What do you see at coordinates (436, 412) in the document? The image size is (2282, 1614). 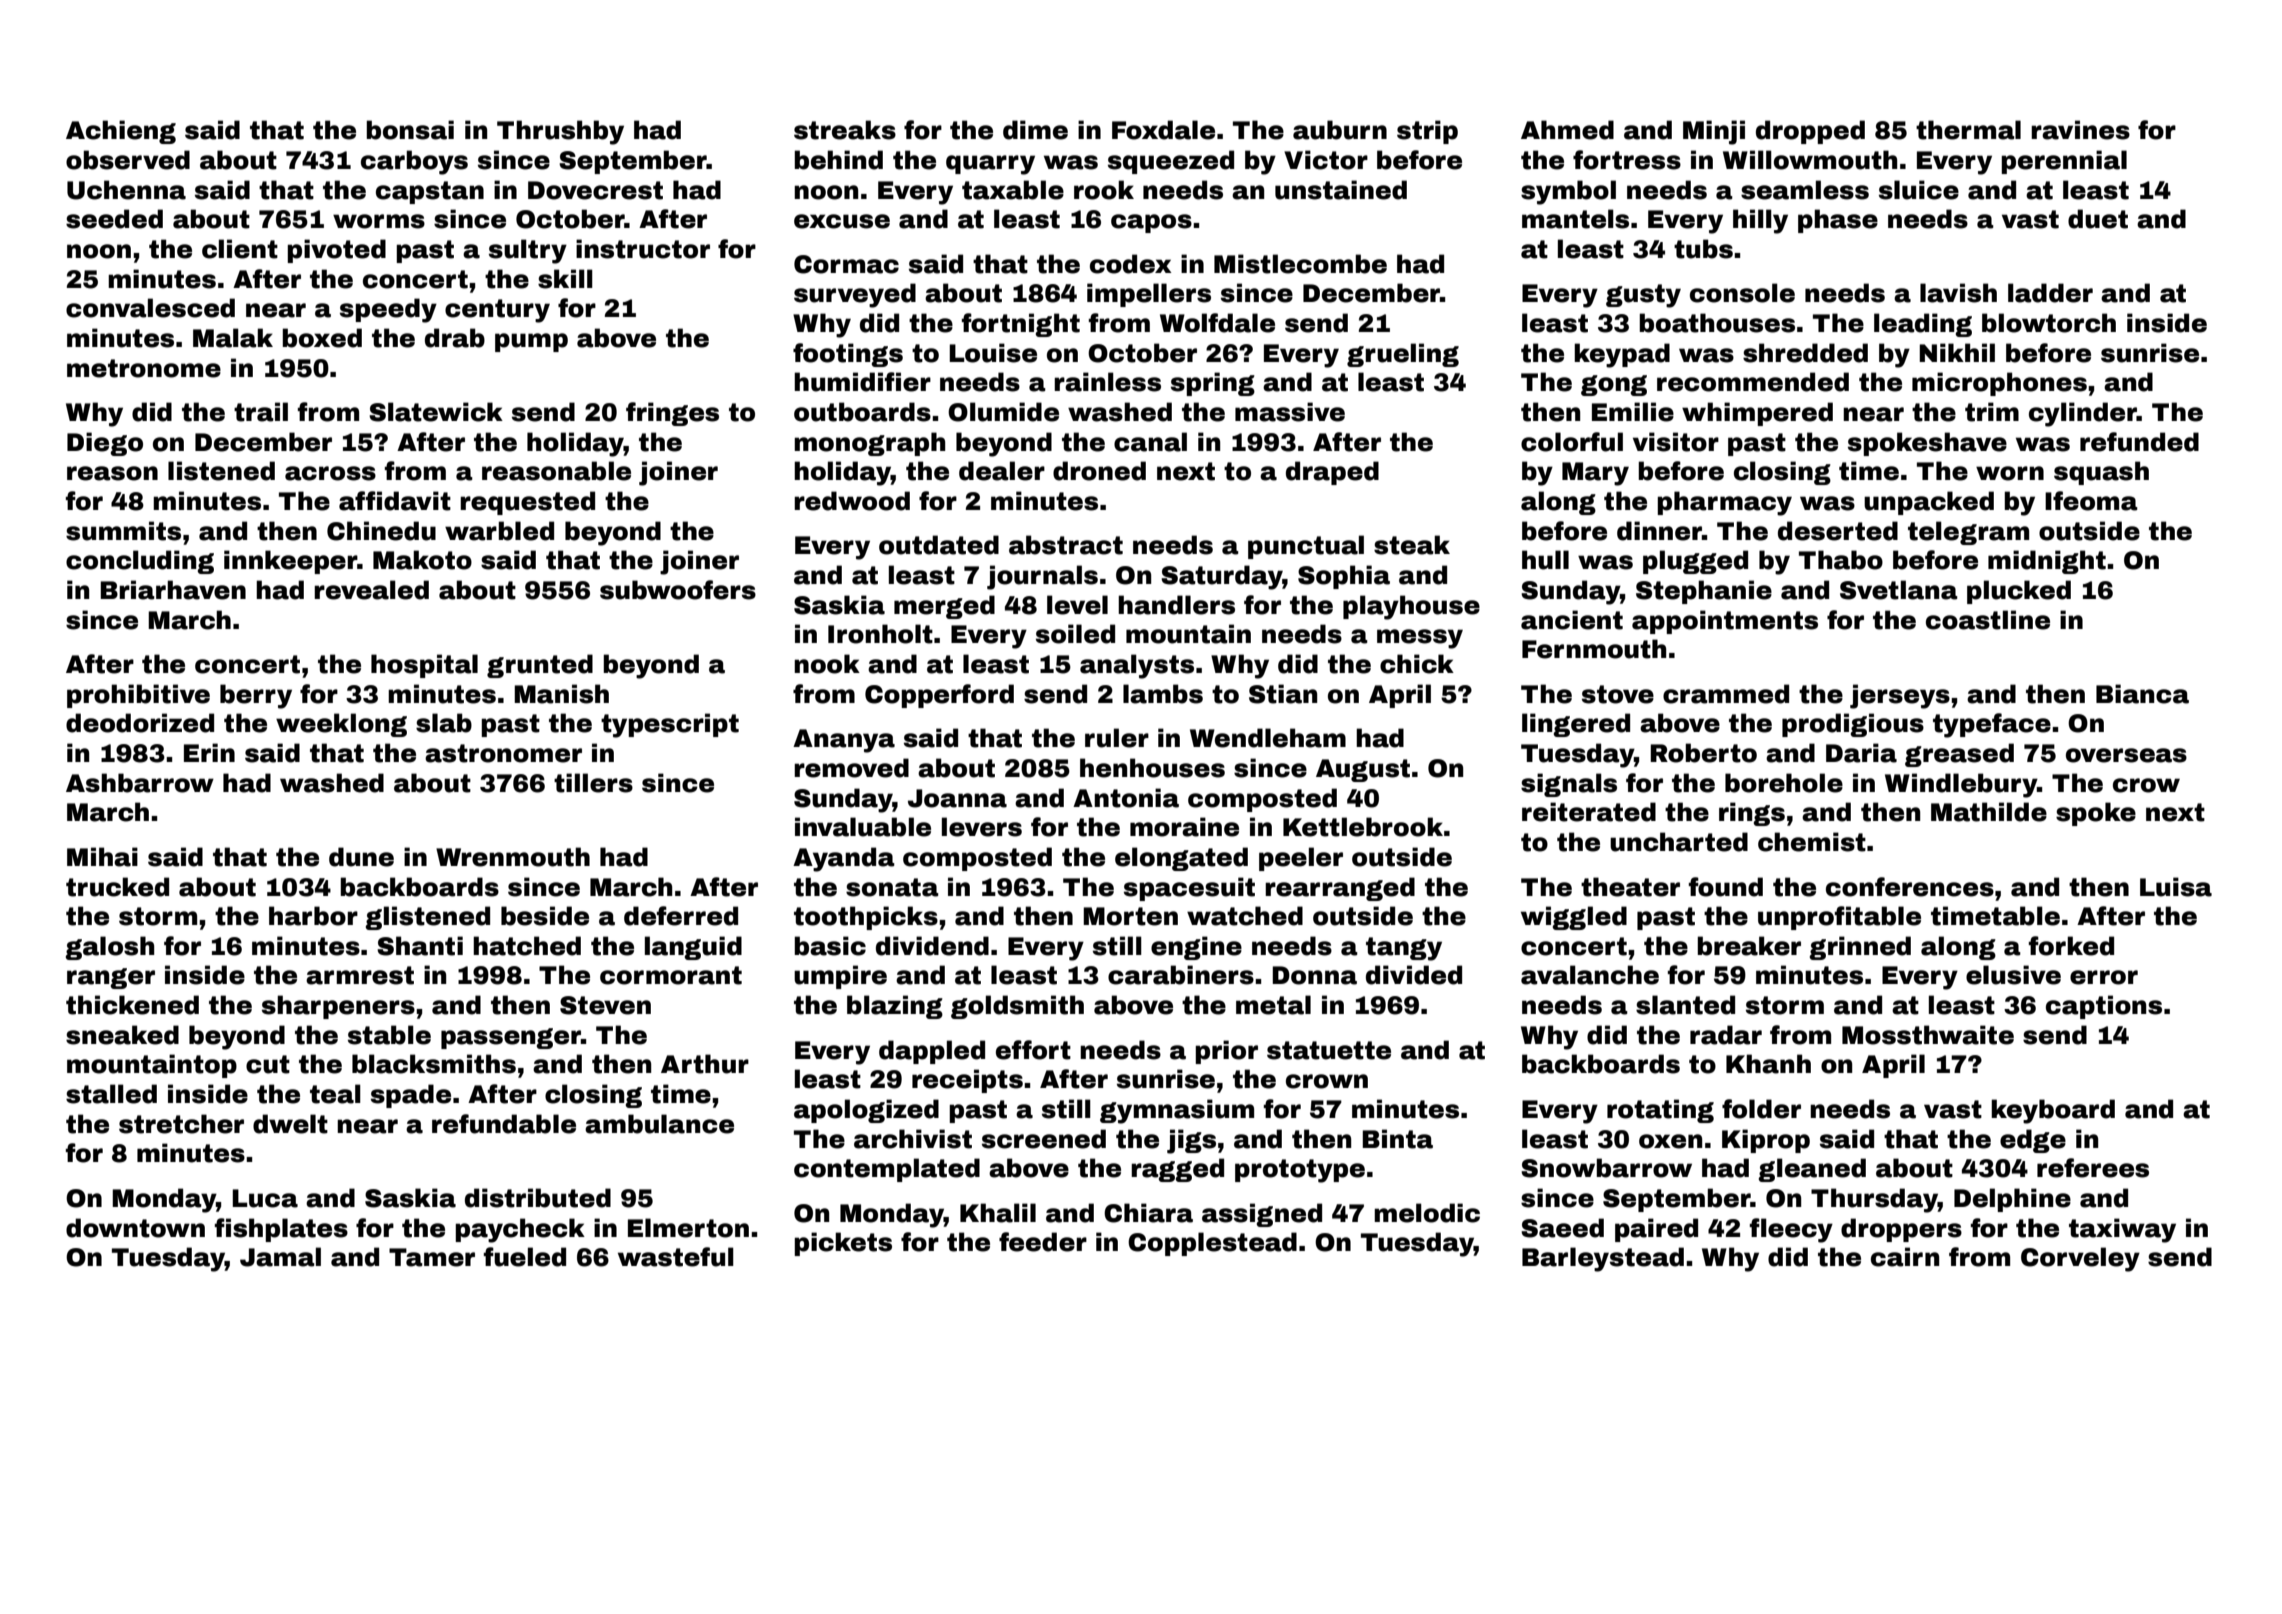 I see `Slatewick` at bounding box center [436, 412].
